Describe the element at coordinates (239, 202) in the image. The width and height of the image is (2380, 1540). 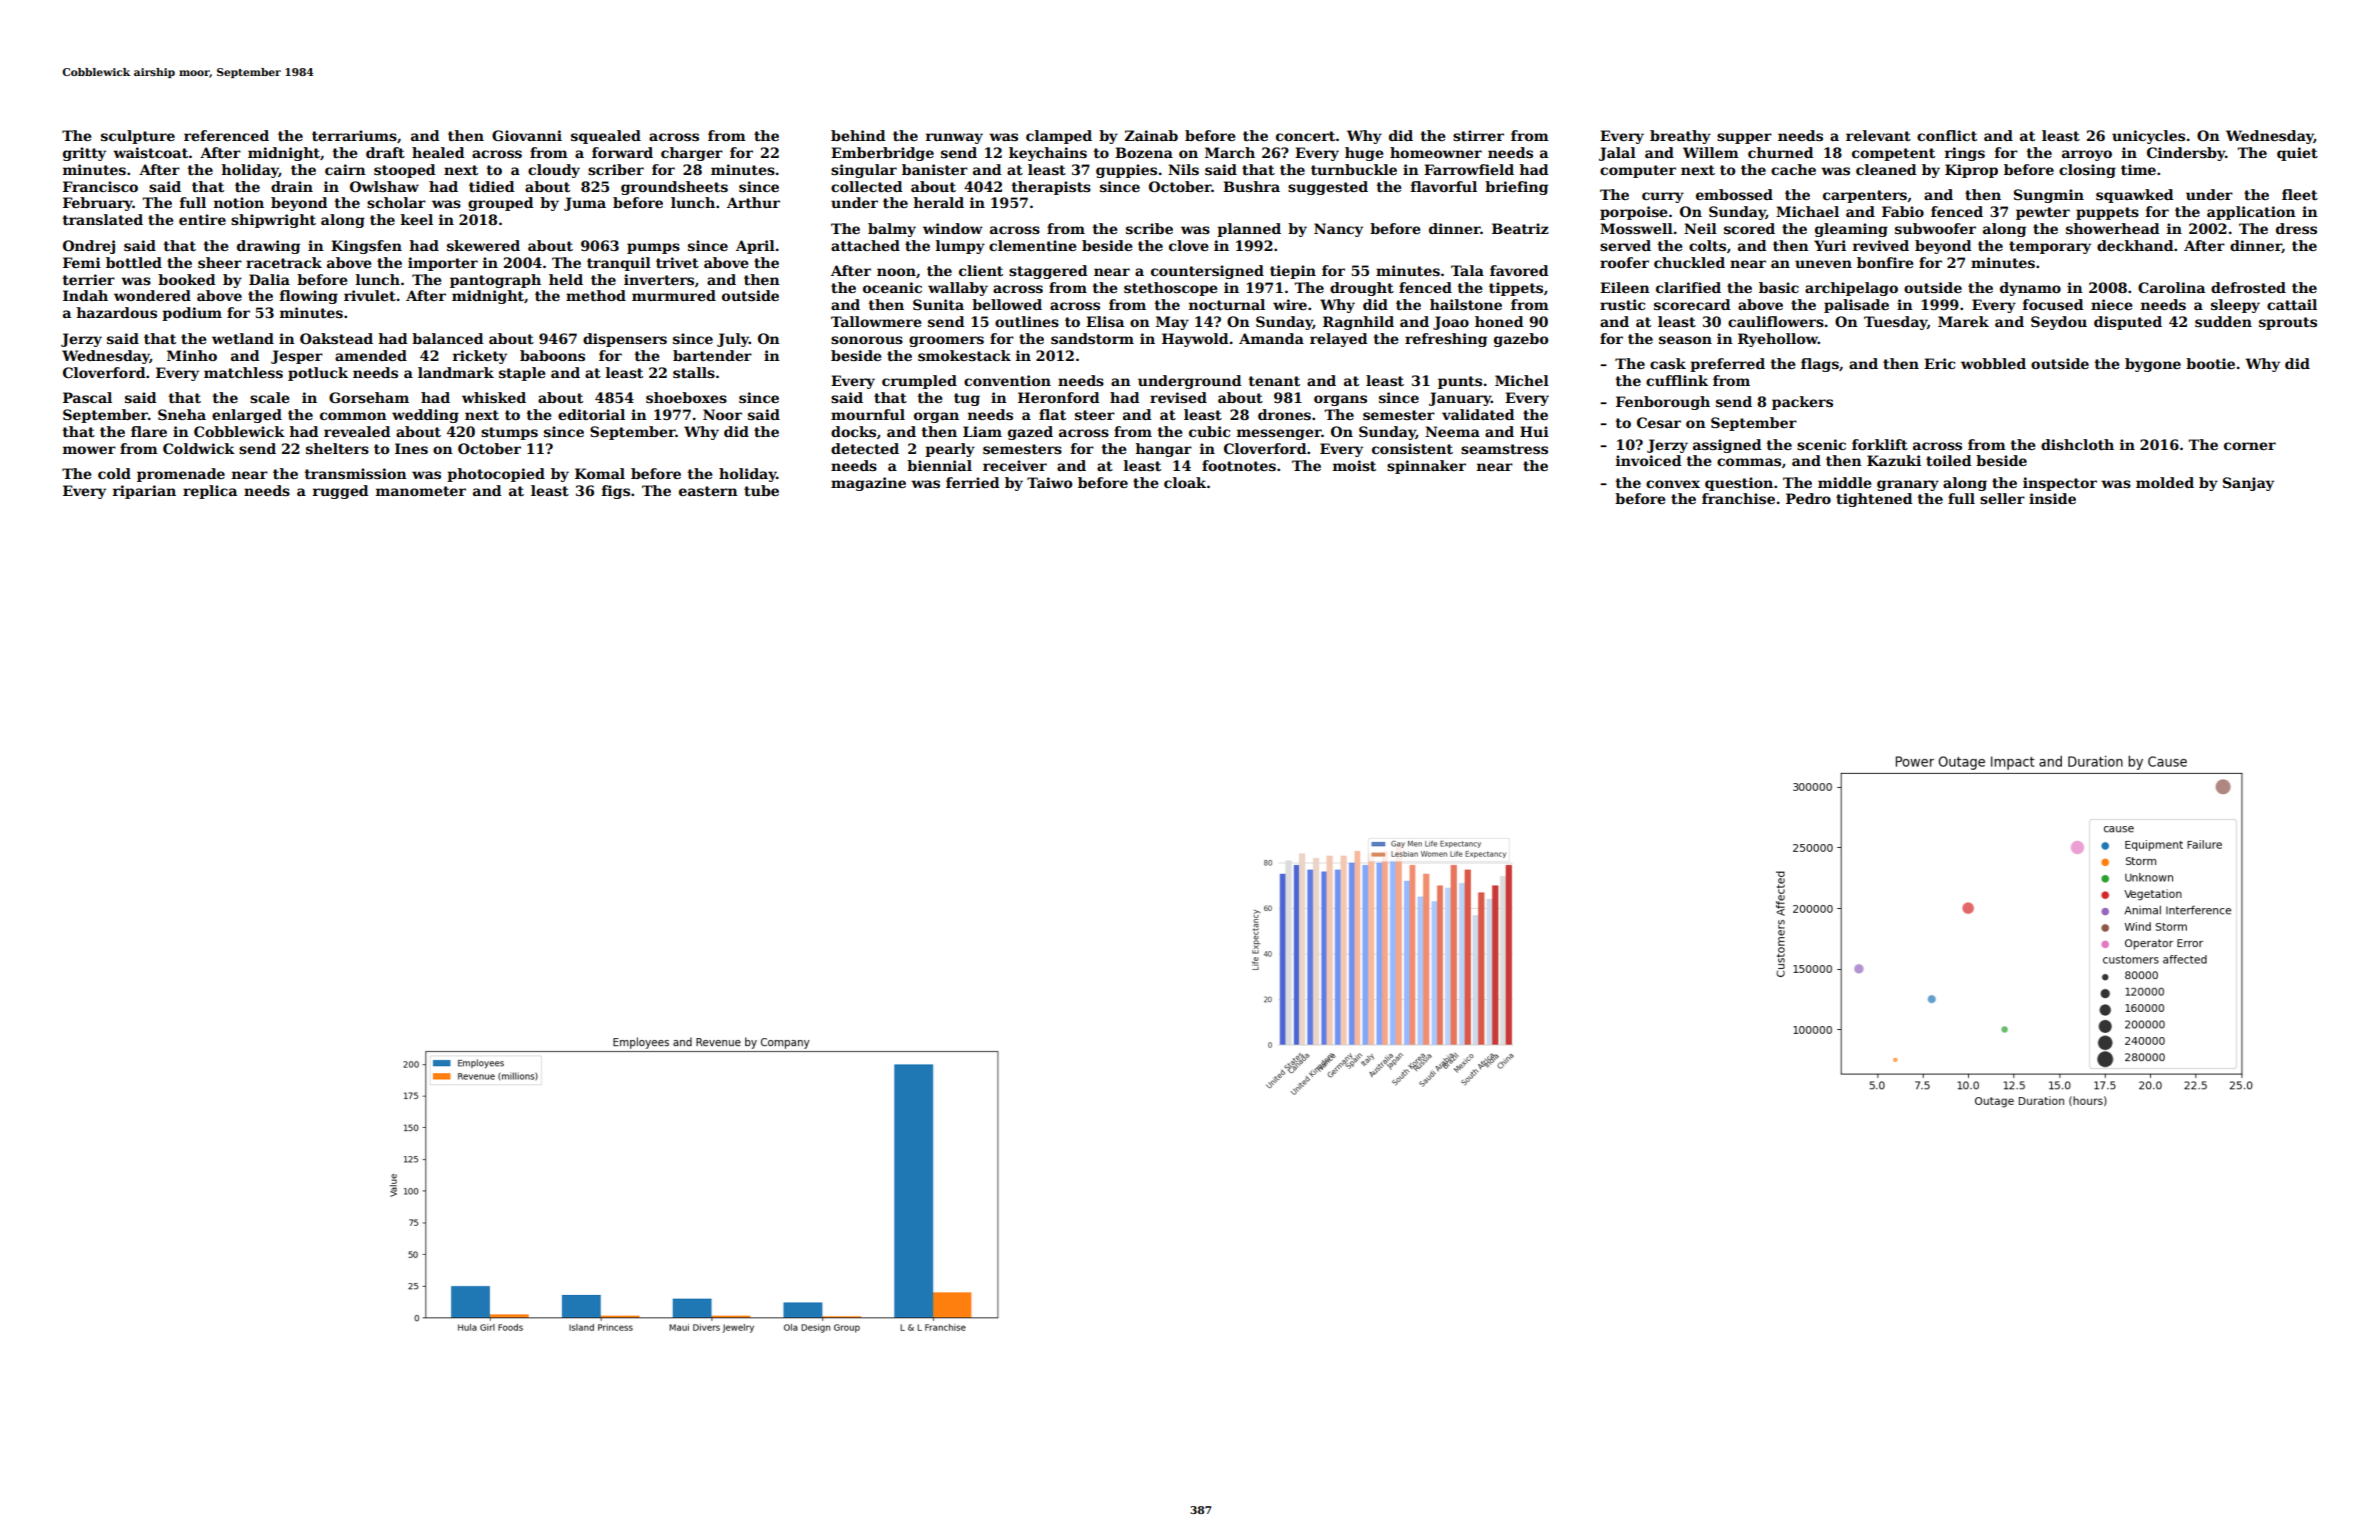
I see `notion` at that location.
